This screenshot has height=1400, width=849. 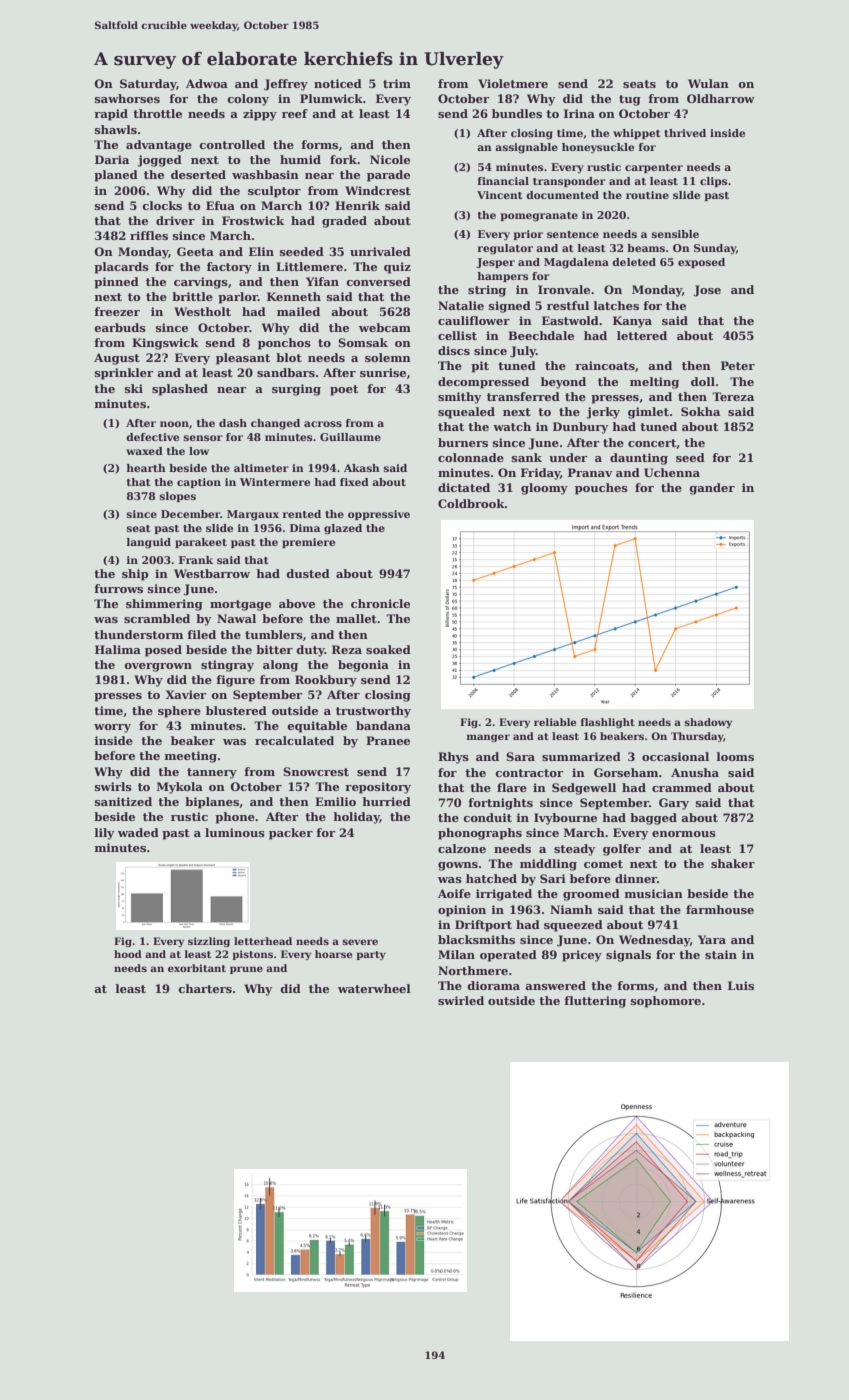 I want to click on Adwoa, so click(x=207, y=83).
